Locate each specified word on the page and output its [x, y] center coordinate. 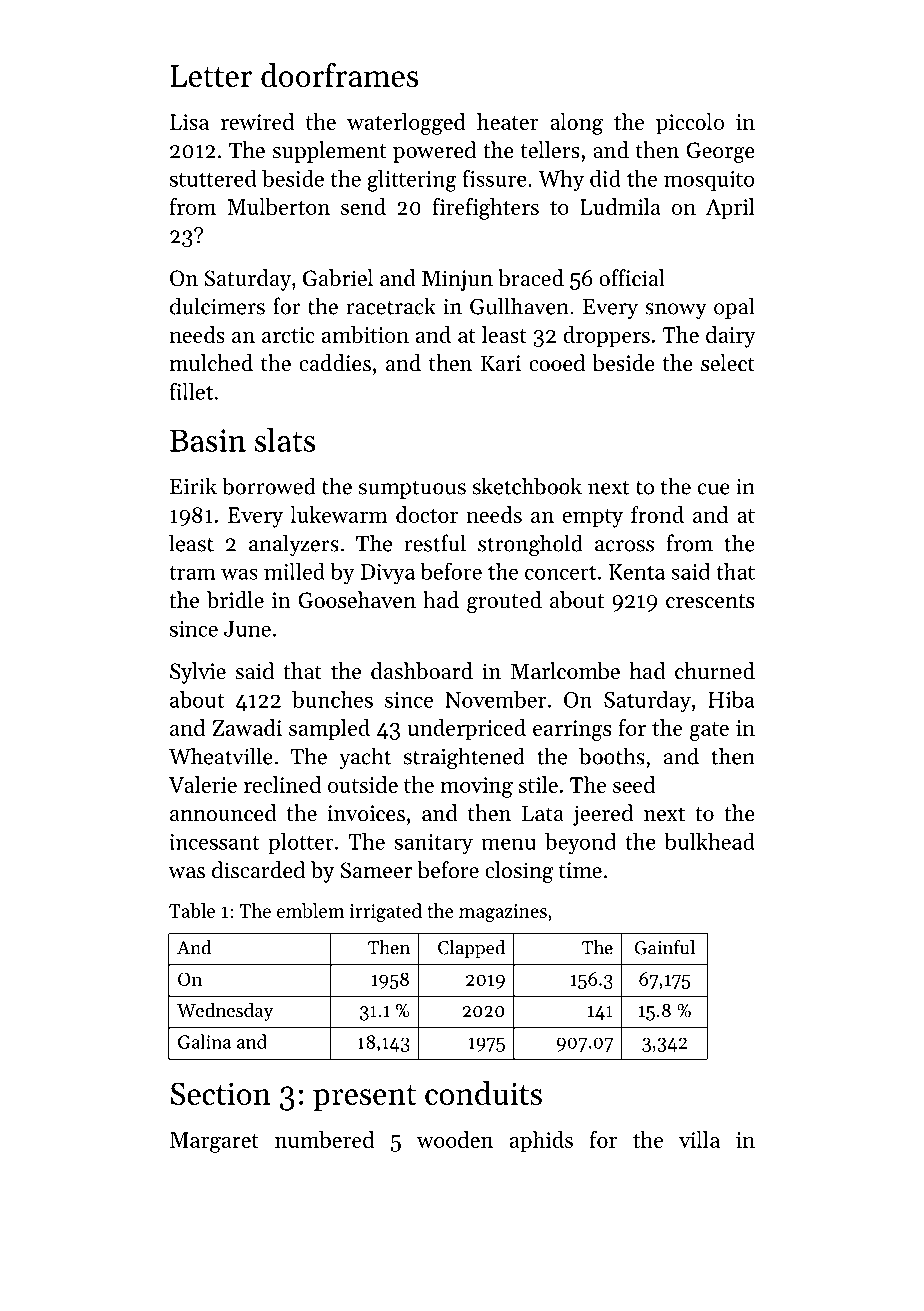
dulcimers [217, 306]
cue [714, 489]
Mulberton [278, 206]
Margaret [214, 1142]
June [247, 629]
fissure [495, 178]
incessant [214, 842]
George [720, 152]
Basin [208, 440]
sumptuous [412, 489]
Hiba [731, 699]
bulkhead [709, 841]
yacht [365, 758]
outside [363, 784]
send [363, 206]
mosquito [709, 181]
